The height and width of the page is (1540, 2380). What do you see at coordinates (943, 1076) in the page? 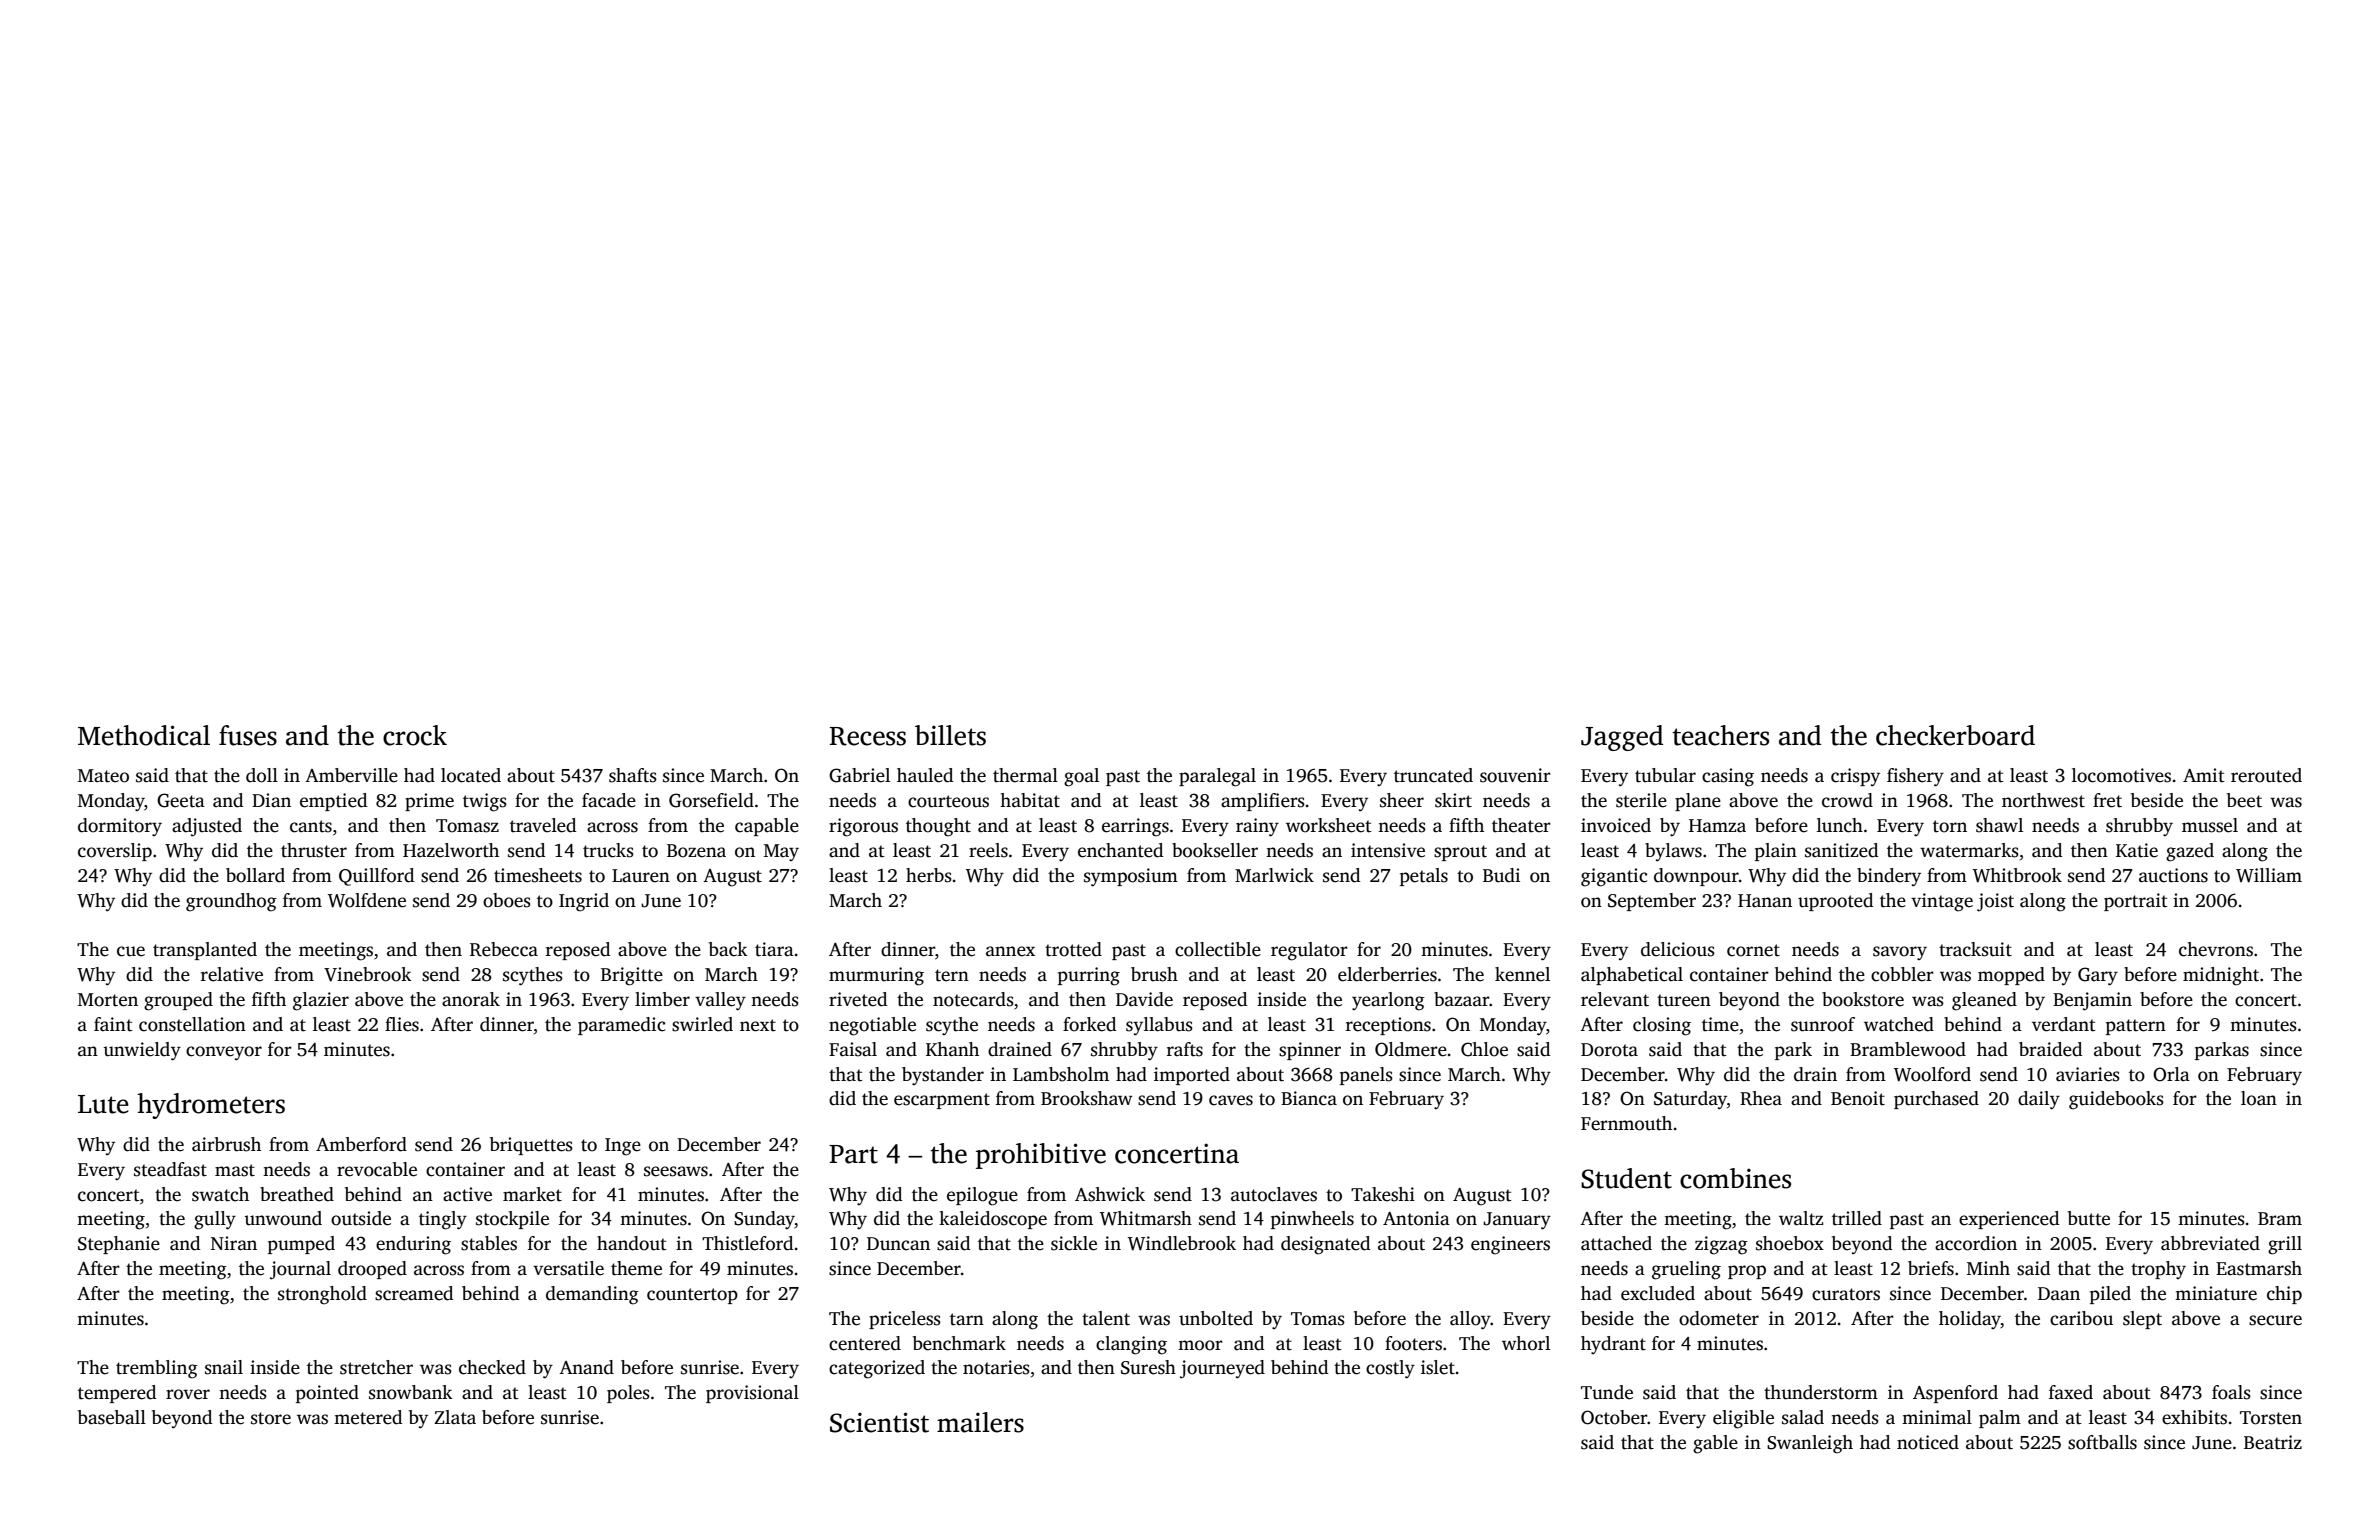
I see `bystander` at bounding box center [943, 1076].
